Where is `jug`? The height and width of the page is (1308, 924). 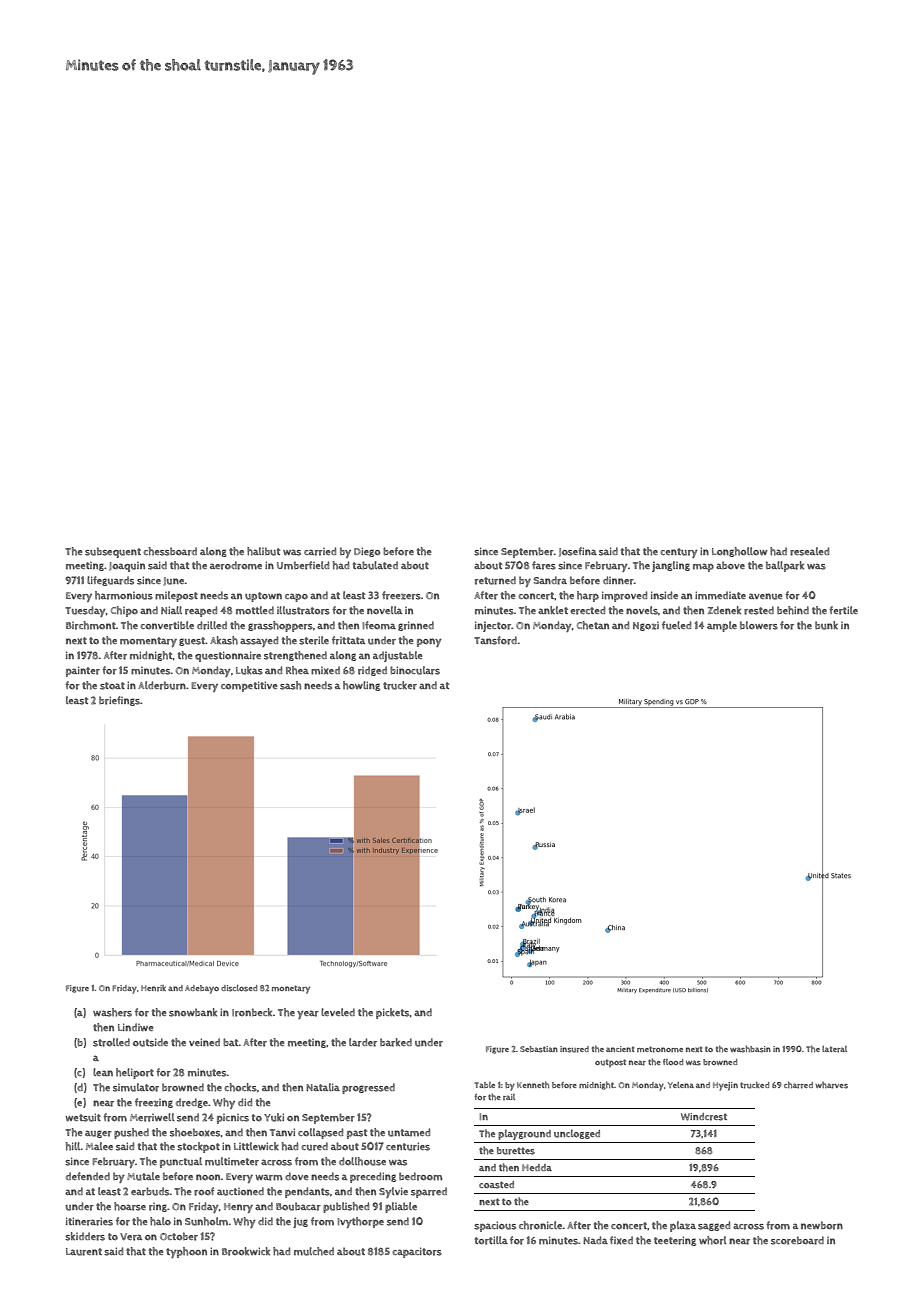 jug is located at coordinates (300, 1222).
